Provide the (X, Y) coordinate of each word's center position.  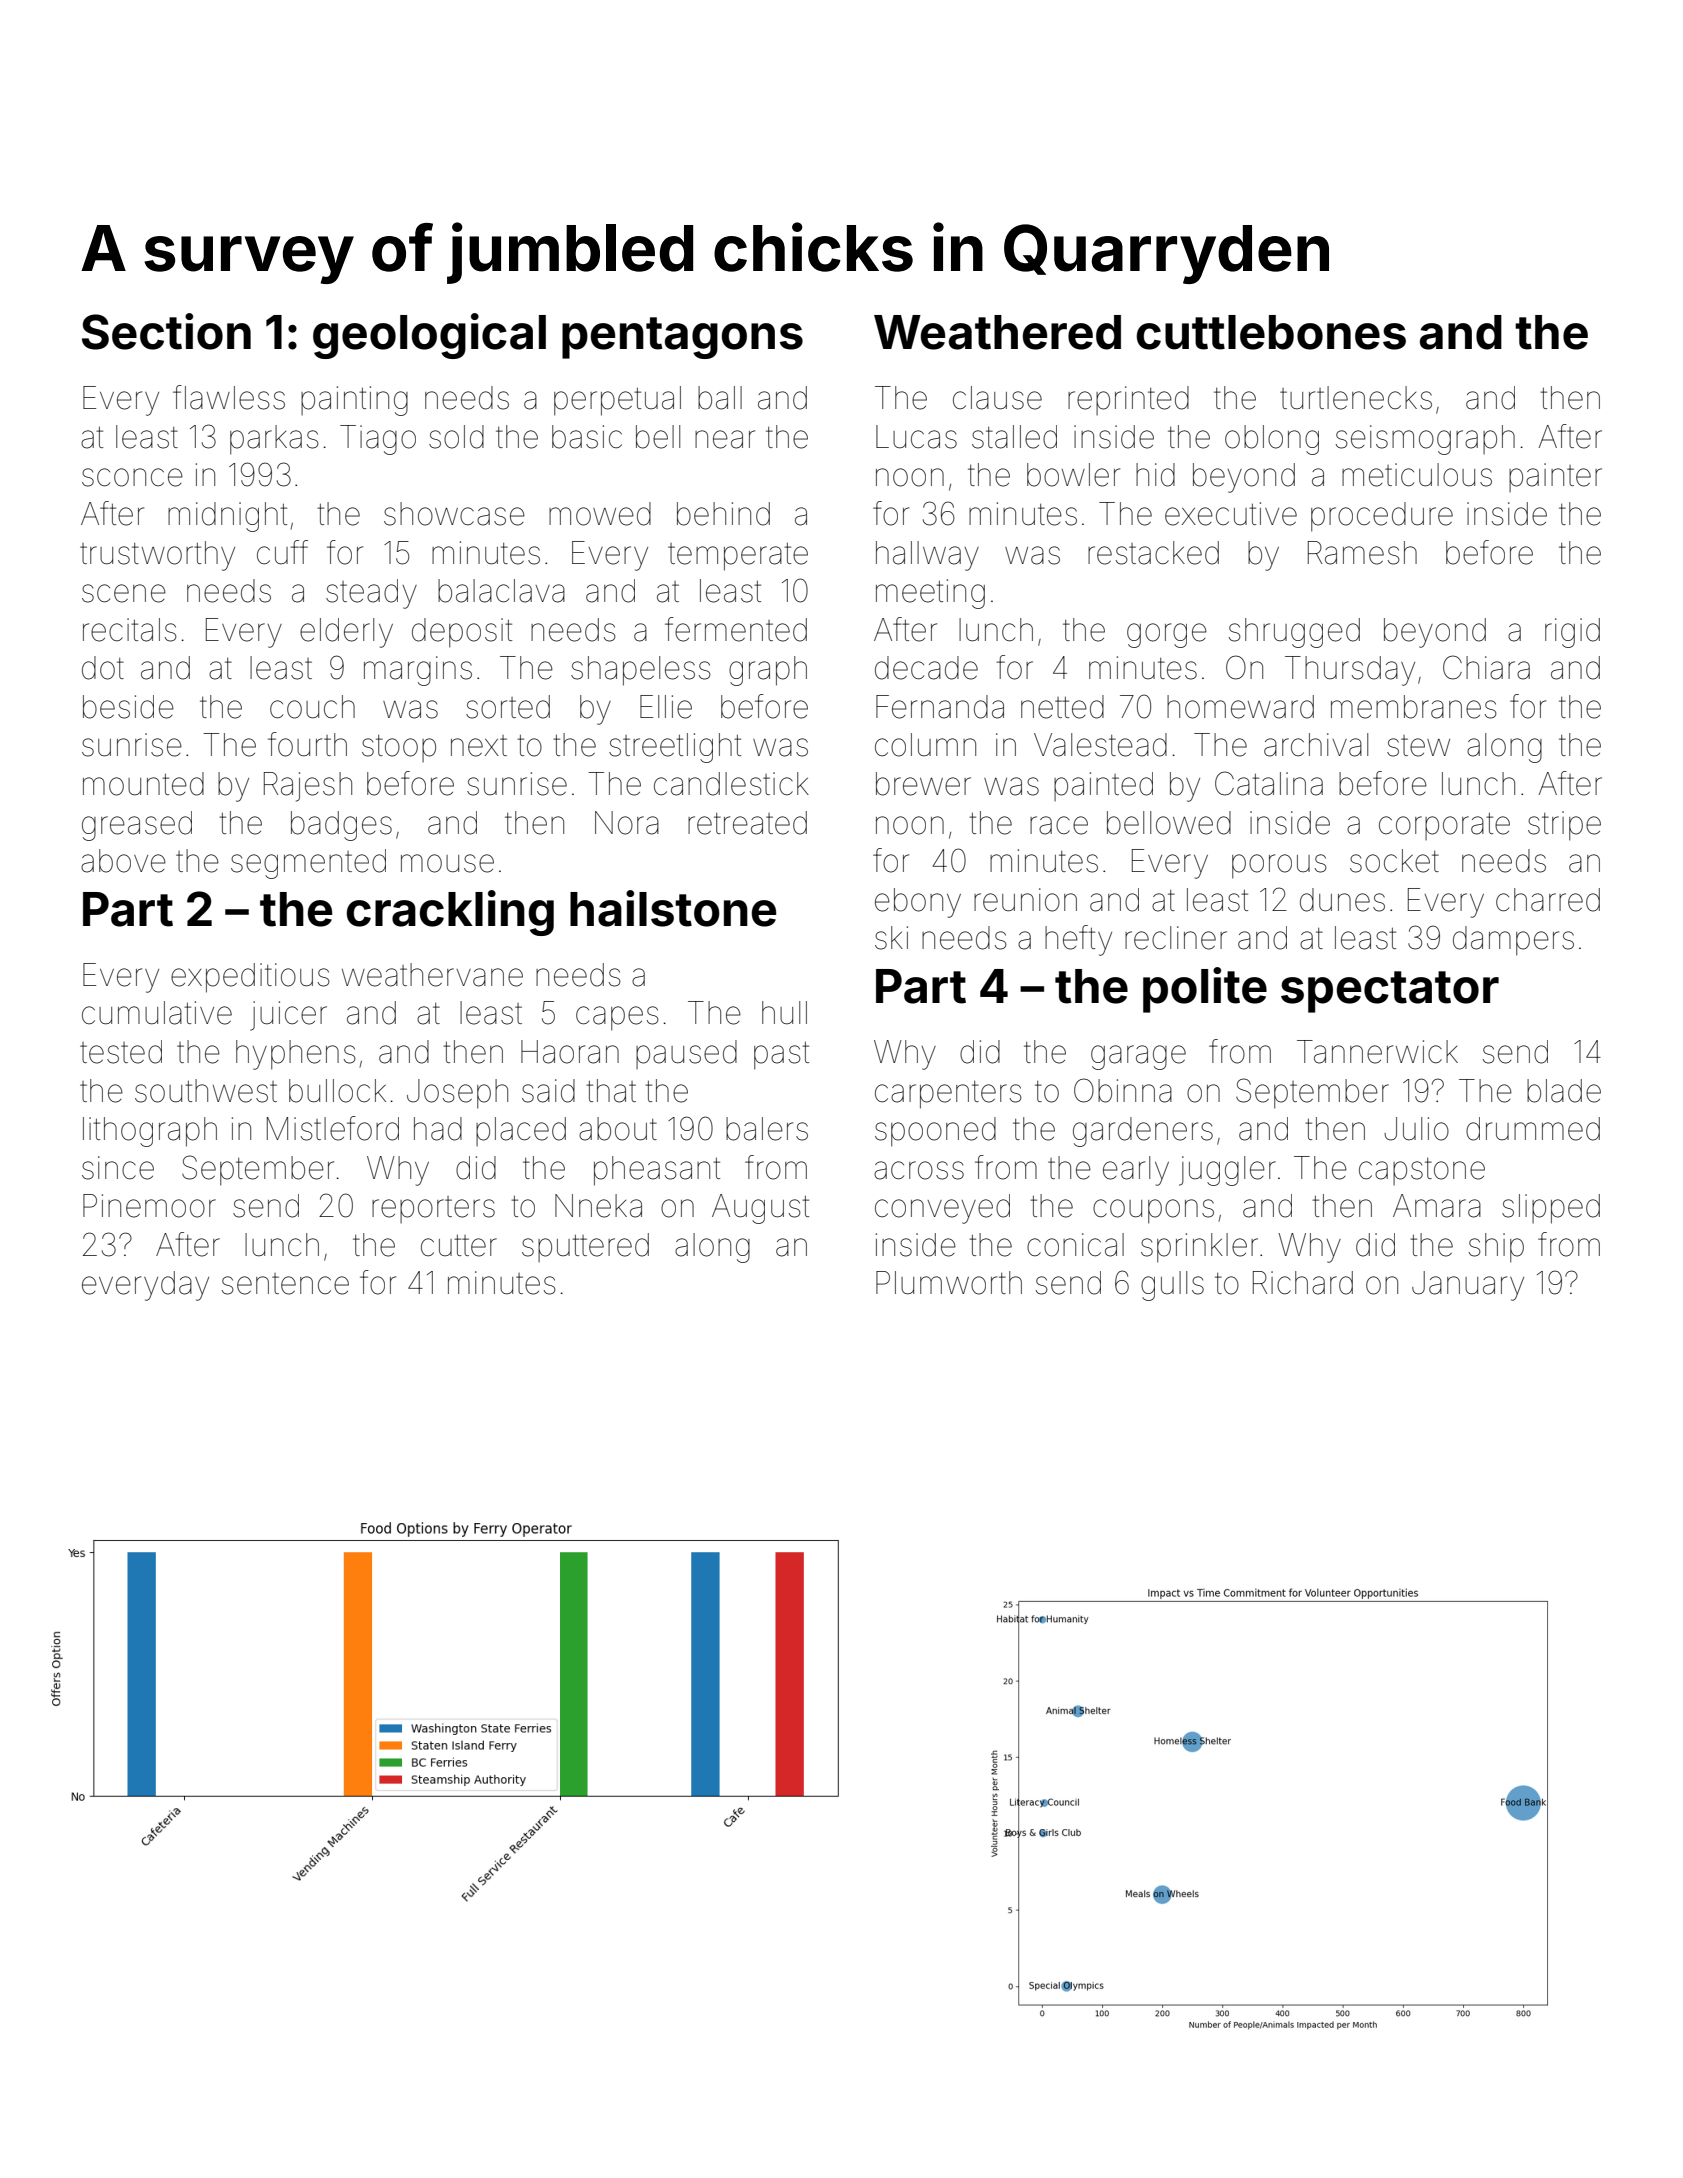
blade (1564, 1091)
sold (456, 437)
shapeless (641, 671)
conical (1075, 1245)
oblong (1272, 440)
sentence (285, 1284)
